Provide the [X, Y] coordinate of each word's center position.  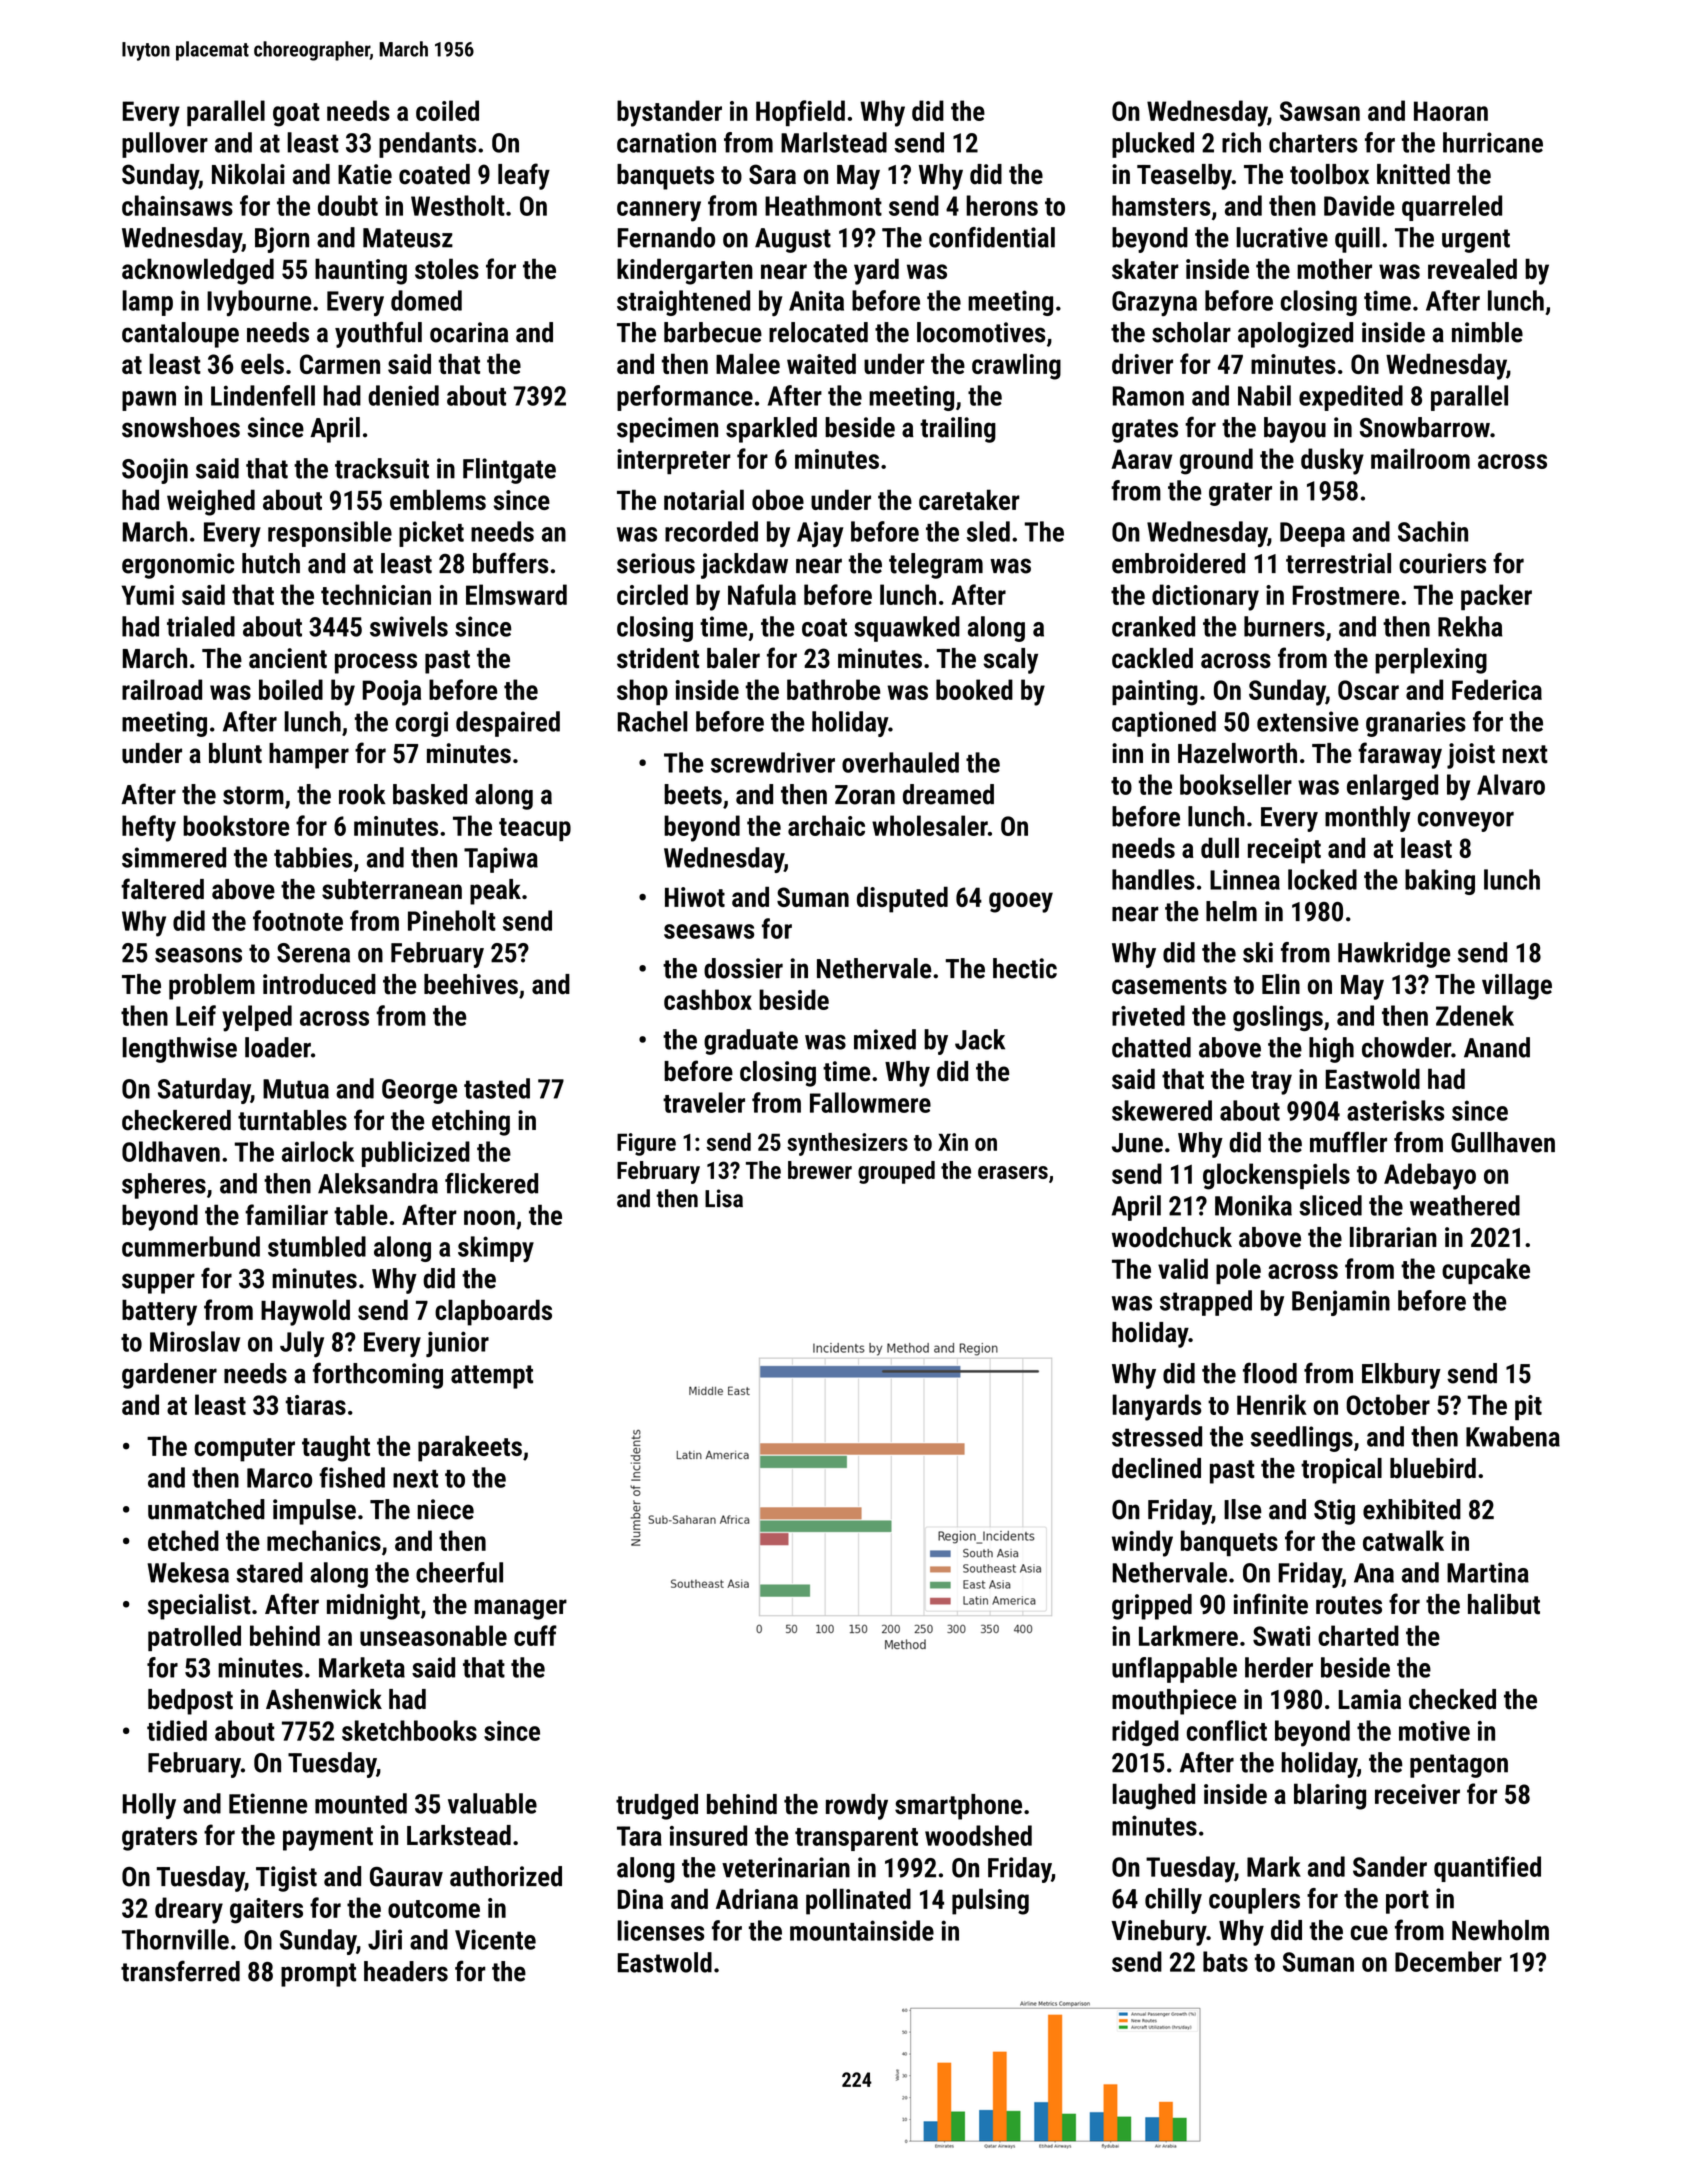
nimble [1487, 332]
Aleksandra [378, 1183]
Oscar [1368, 690]
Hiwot [695, 897]
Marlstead [834, 142]
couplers [1254, 1901]
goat [296, 115]
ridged [1145, 1733]
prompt [318, 1975]
